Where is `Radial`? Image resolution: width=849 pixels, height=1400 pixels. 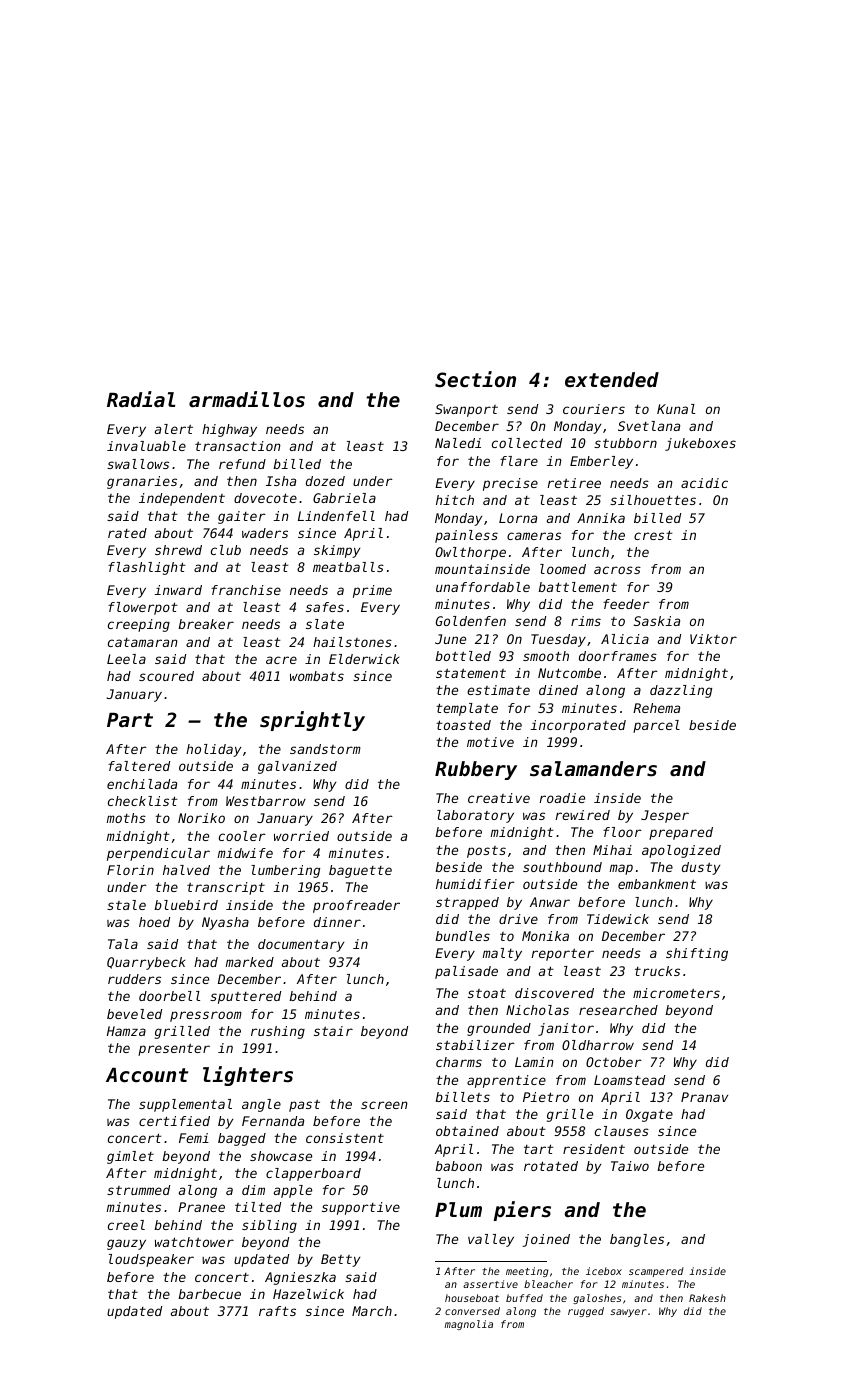 Radial is located at coordinates (141, 399).
